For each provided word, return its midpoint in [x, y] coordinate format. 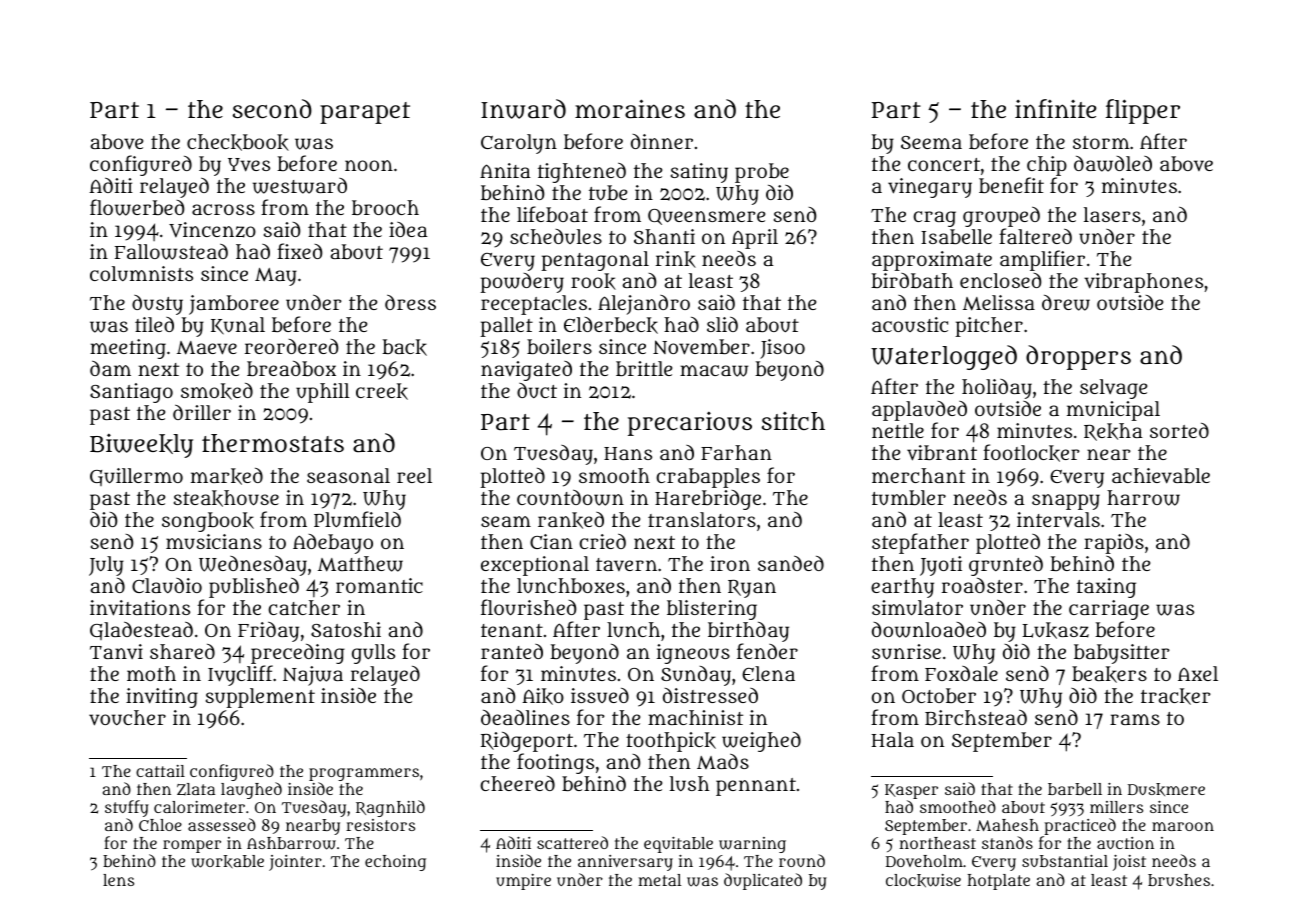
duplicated [763, 881]
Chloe [160, 825]
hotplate [998, 882]
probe [762, 173]
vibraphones [1143, 283]
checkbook [238, 142]
